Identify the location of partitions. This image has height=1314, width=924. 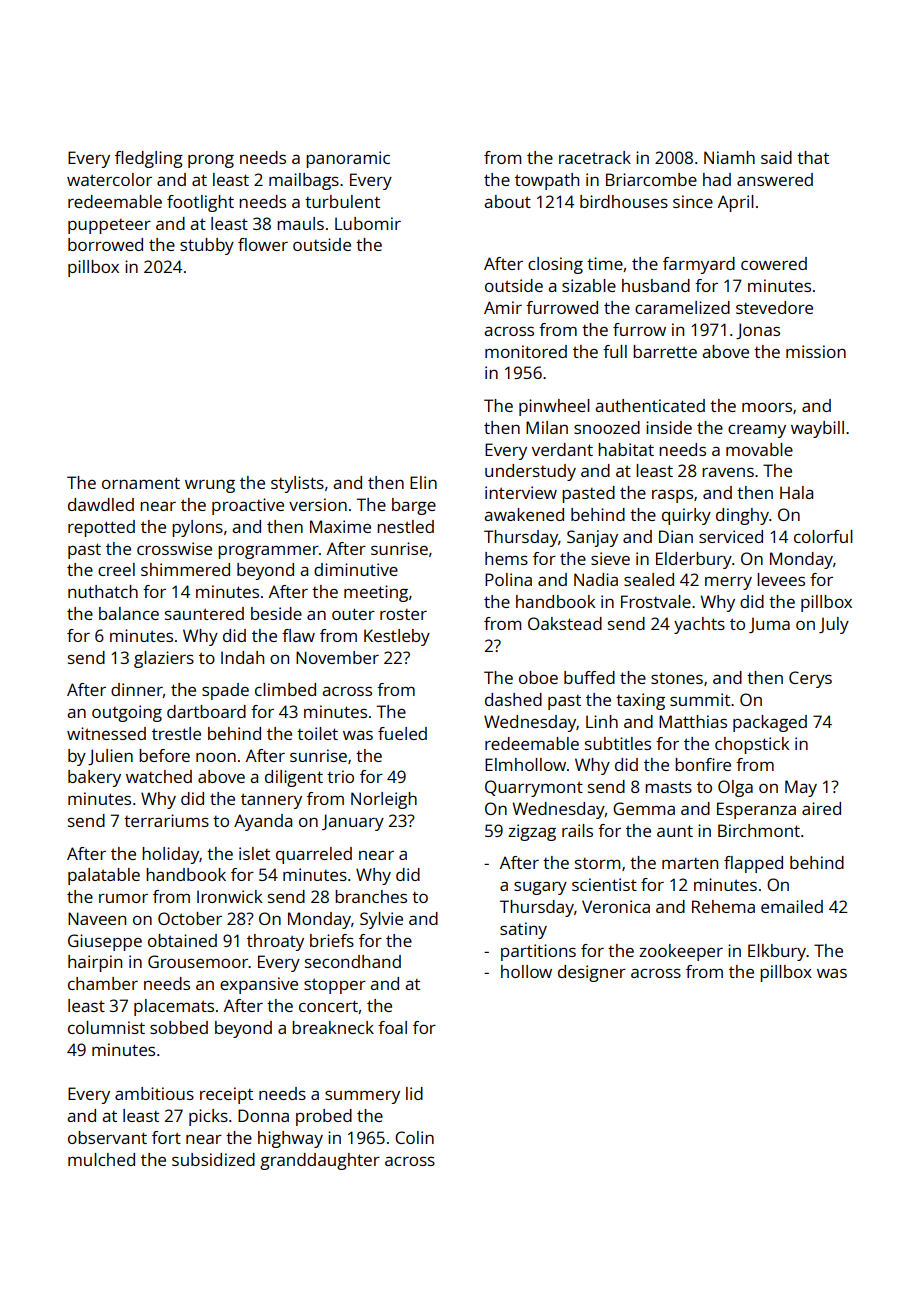
(538, 952).
